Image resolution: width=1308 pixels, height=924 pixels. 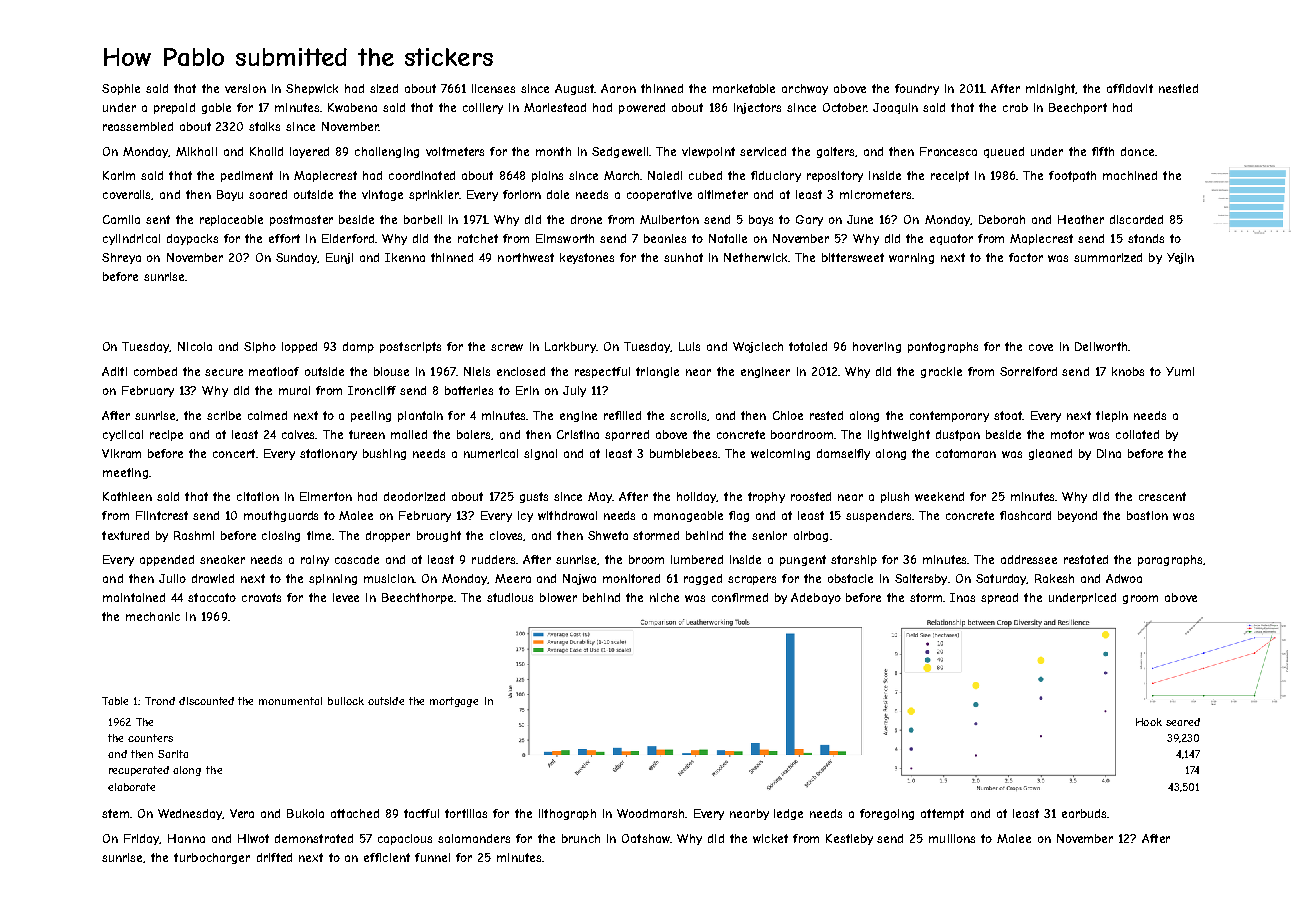 What do you see at coordinates (664, 597) in the screenshot?
I see `niche` at bounding box center [664, 597].
